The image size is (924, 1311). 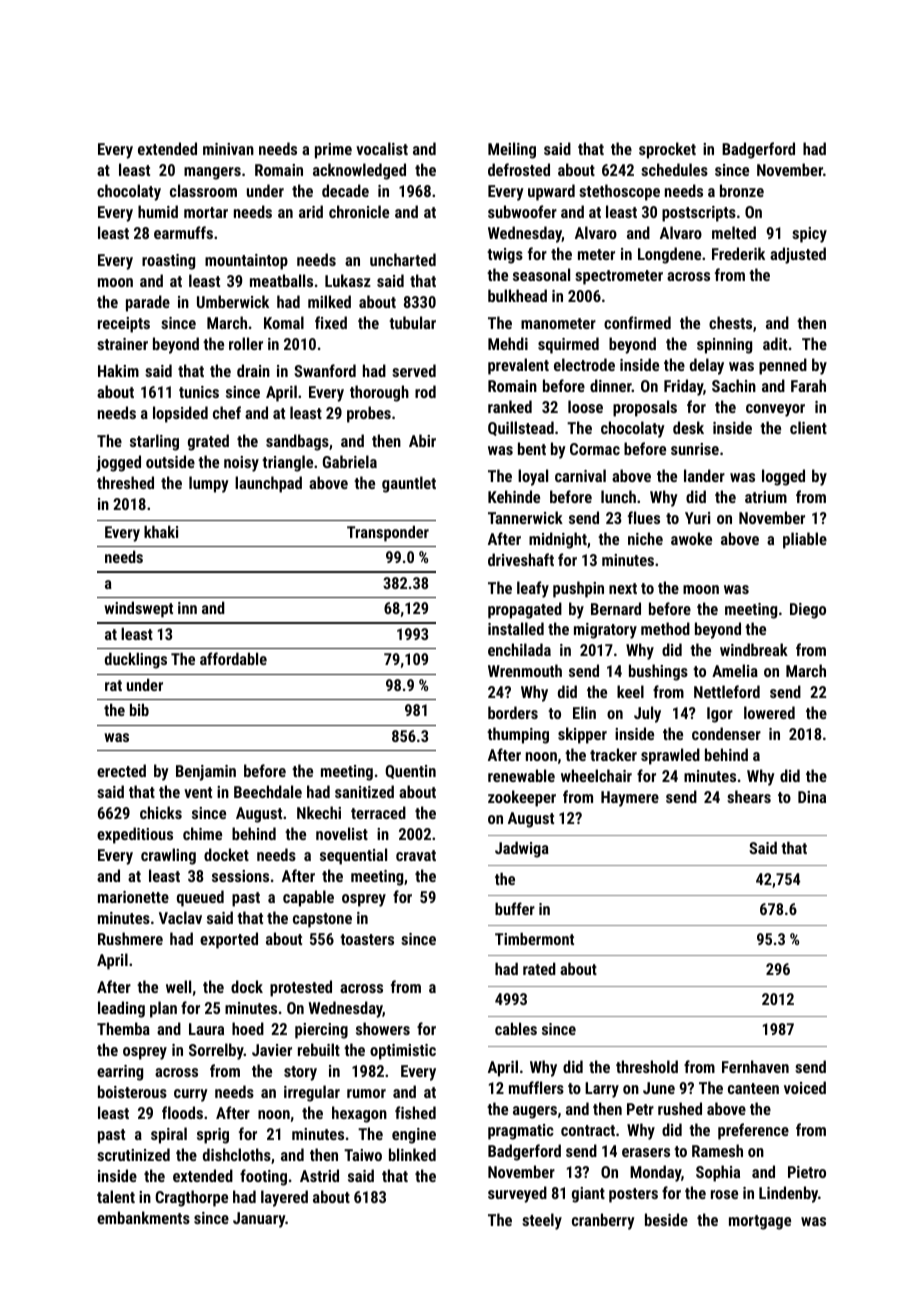 What do you see at coordinates (805, 540) in the screenshot?
I see `pliable` at bounding box center [805, 540].
